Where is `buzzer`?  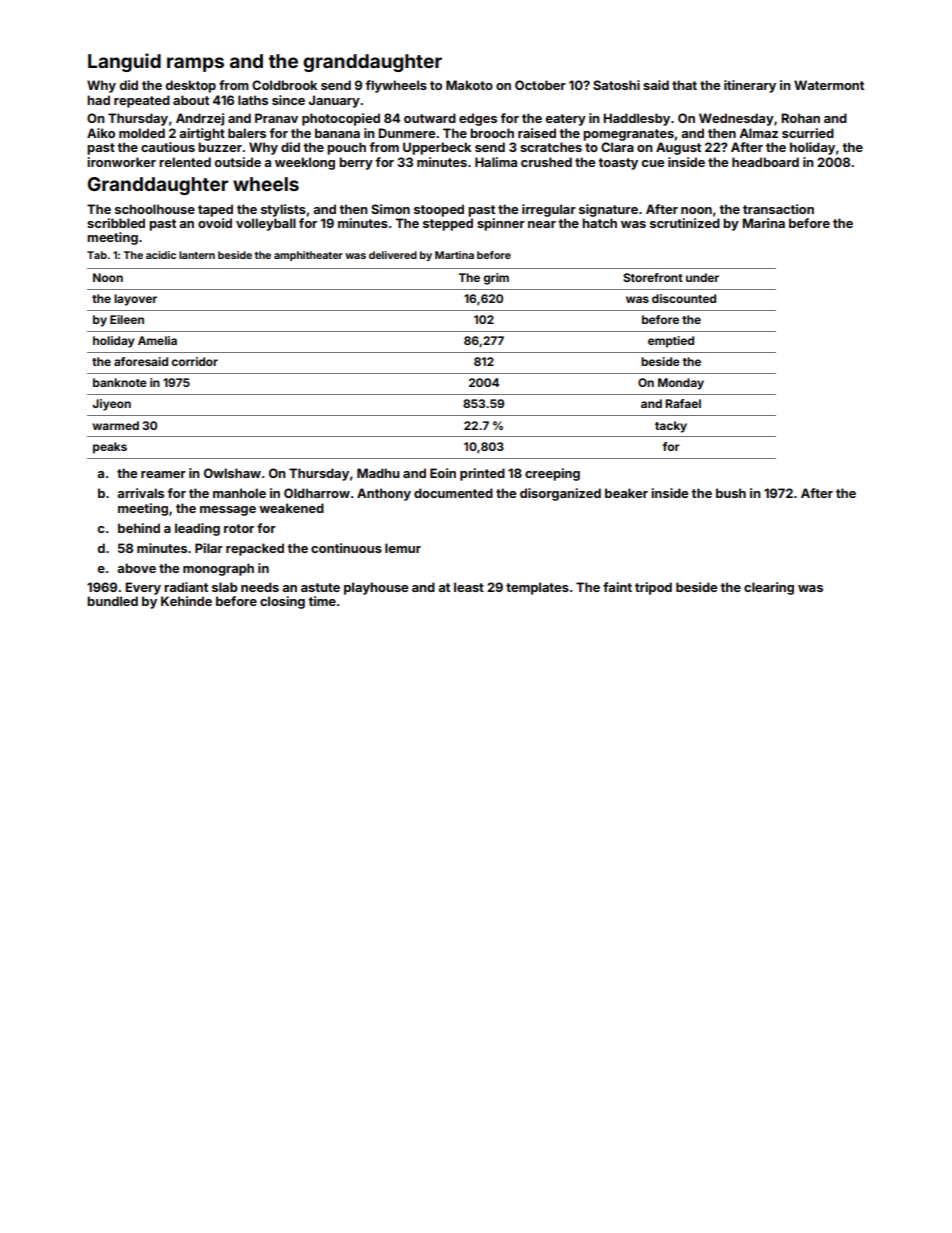
buzzer is located at coordinates (220, 147).
